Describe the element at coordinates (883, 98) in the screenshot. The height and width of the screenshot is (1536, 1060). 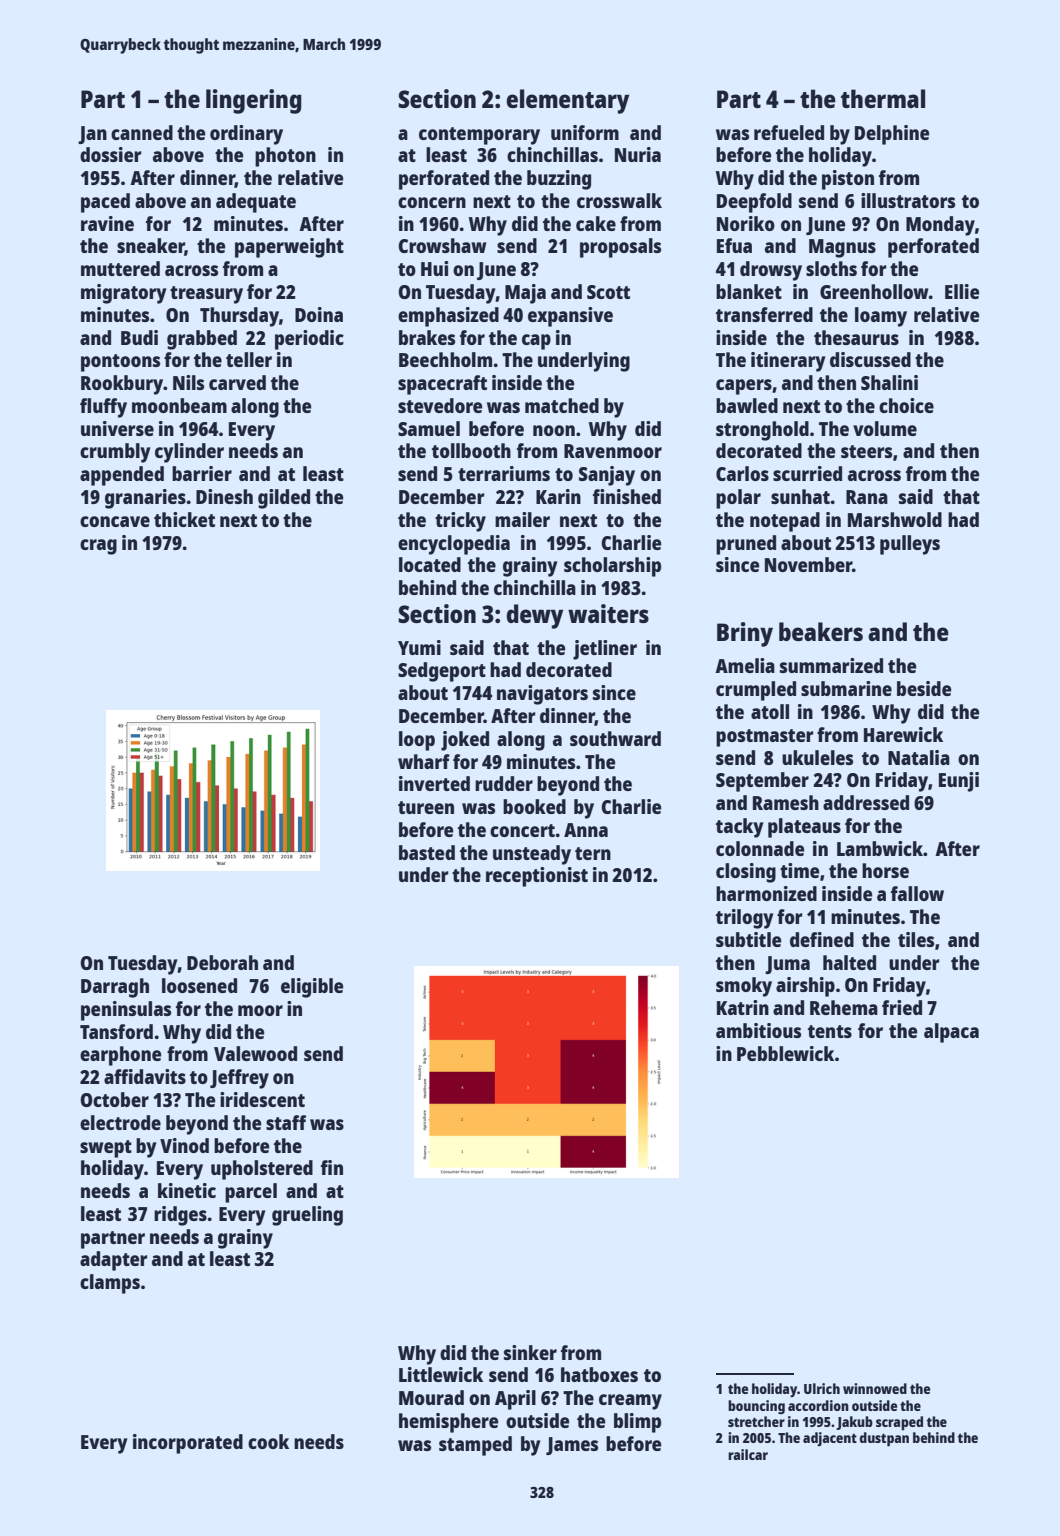
I see `thermal` at that location.
